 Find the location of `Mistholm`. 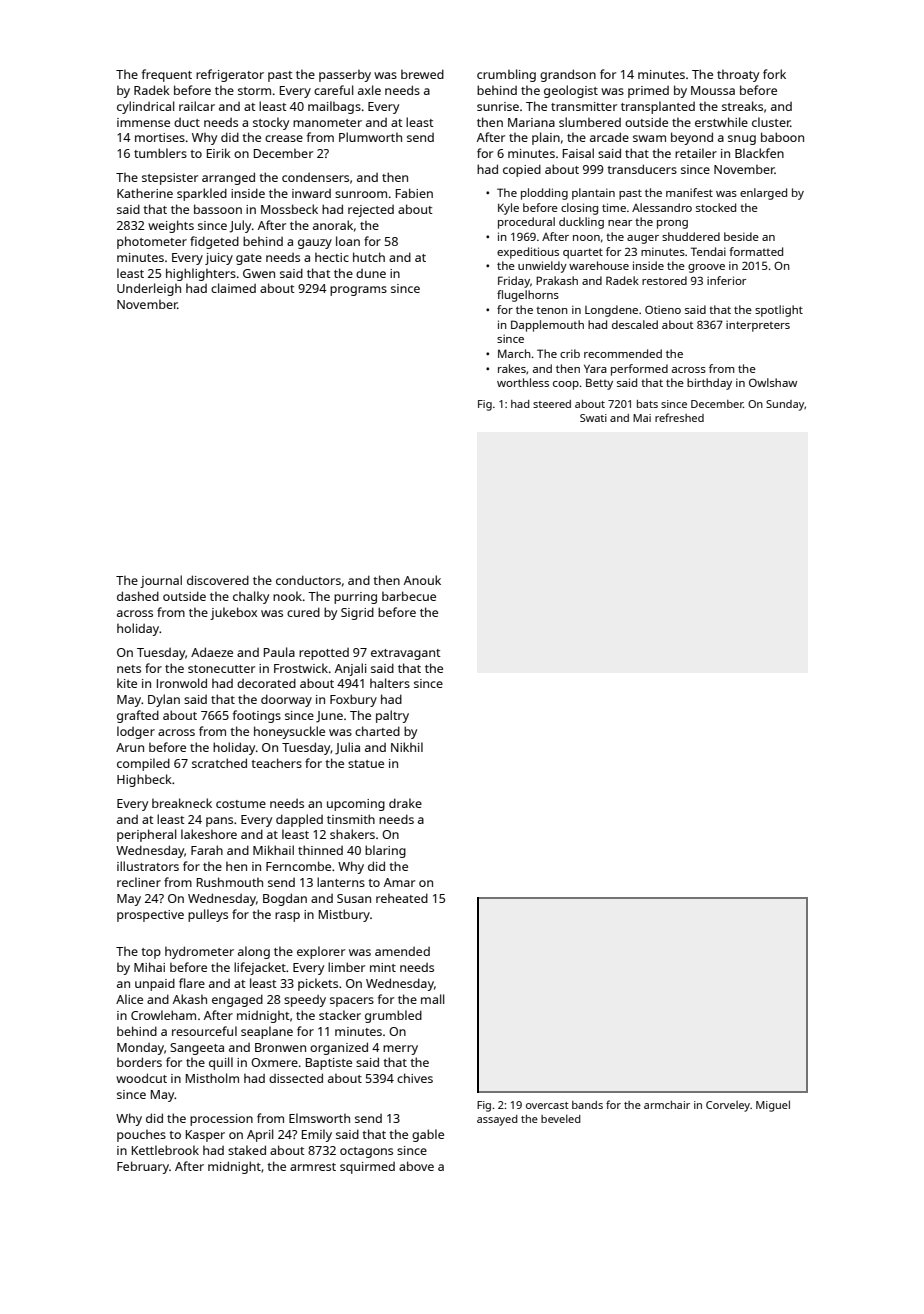

Mistholm is located at coordinates (212, 1078).
